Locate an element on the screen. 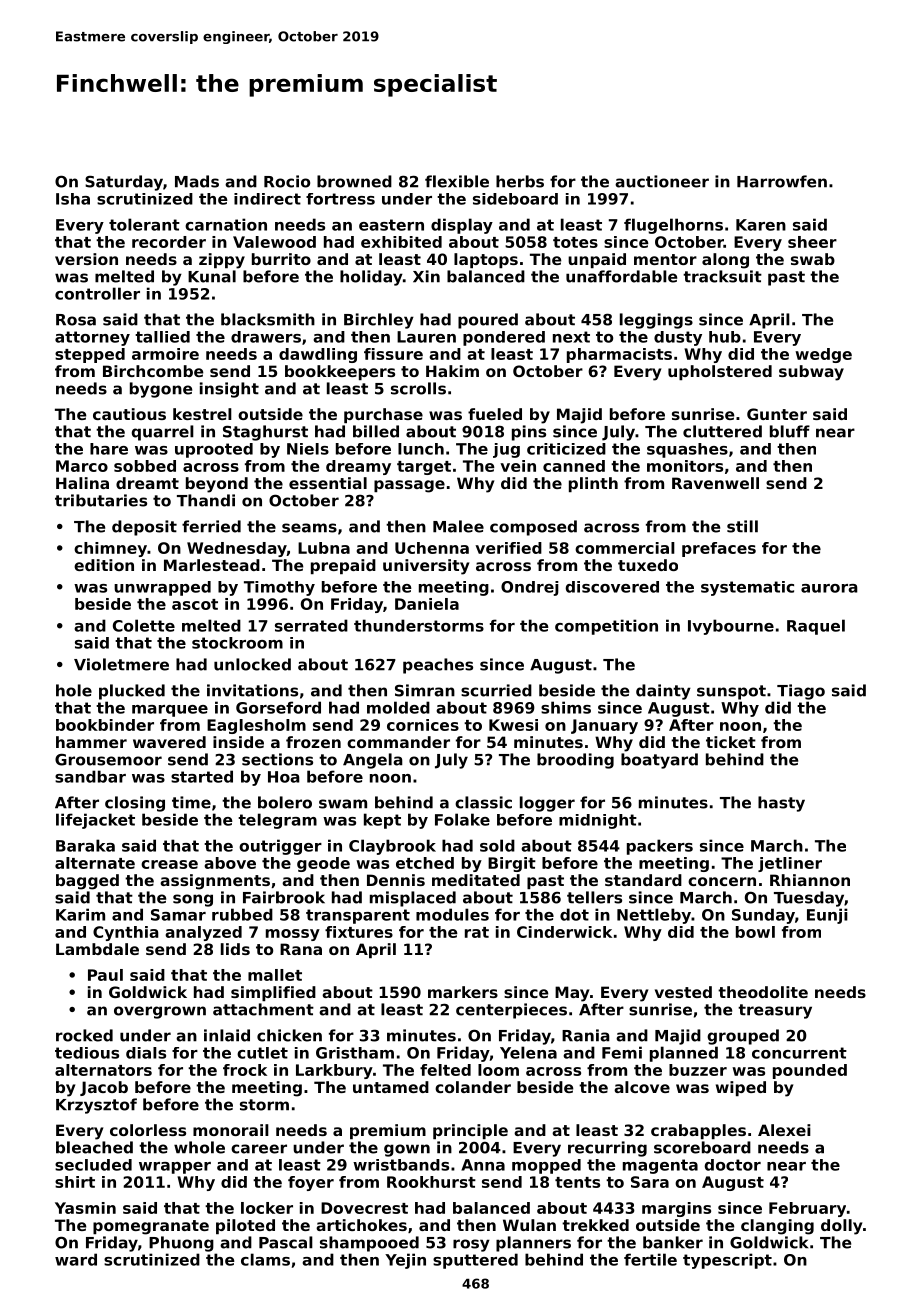 The image size is (924, 1308). concurrent is located at coordinates (799, 1053).
